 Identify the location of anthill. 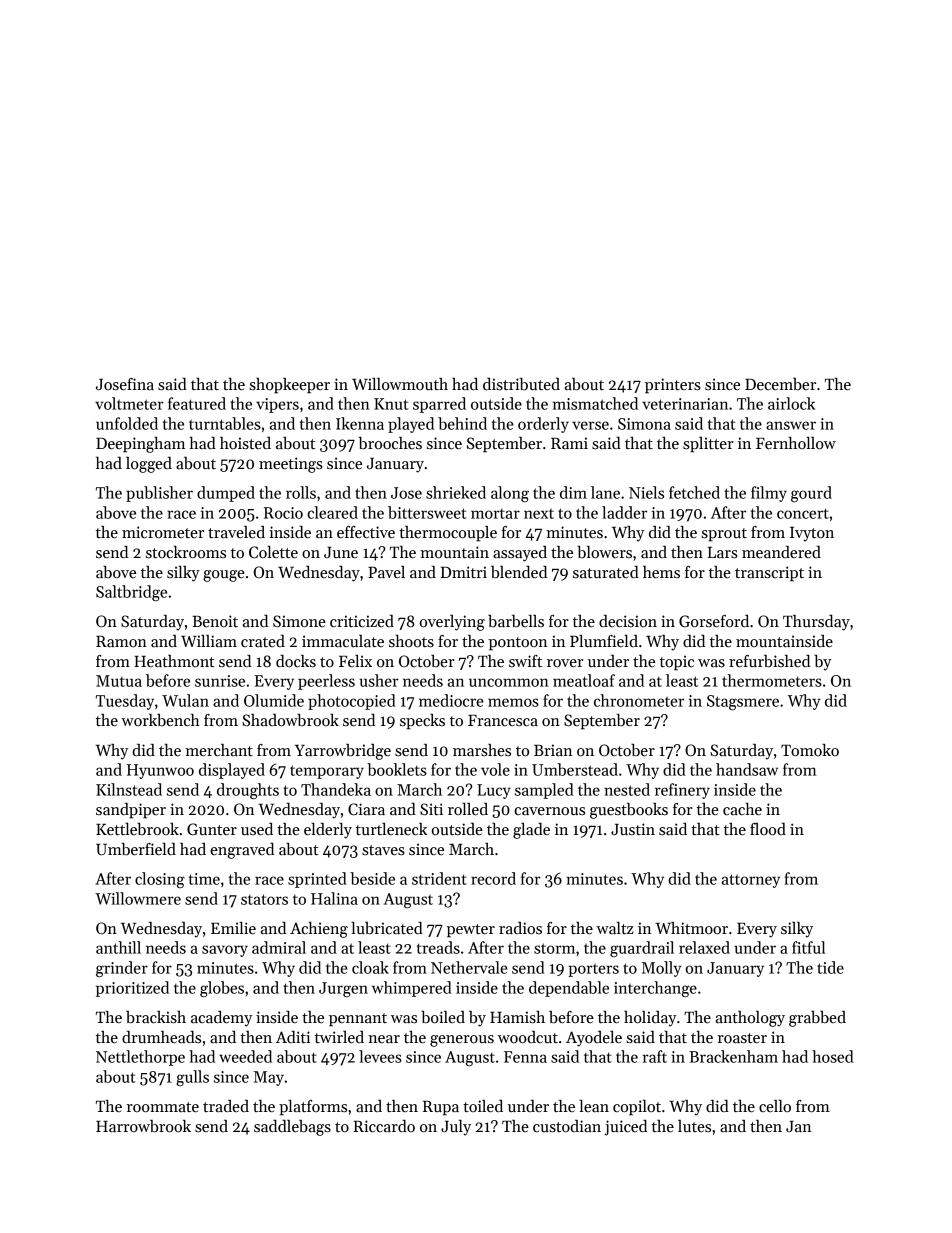
(118, 947).
